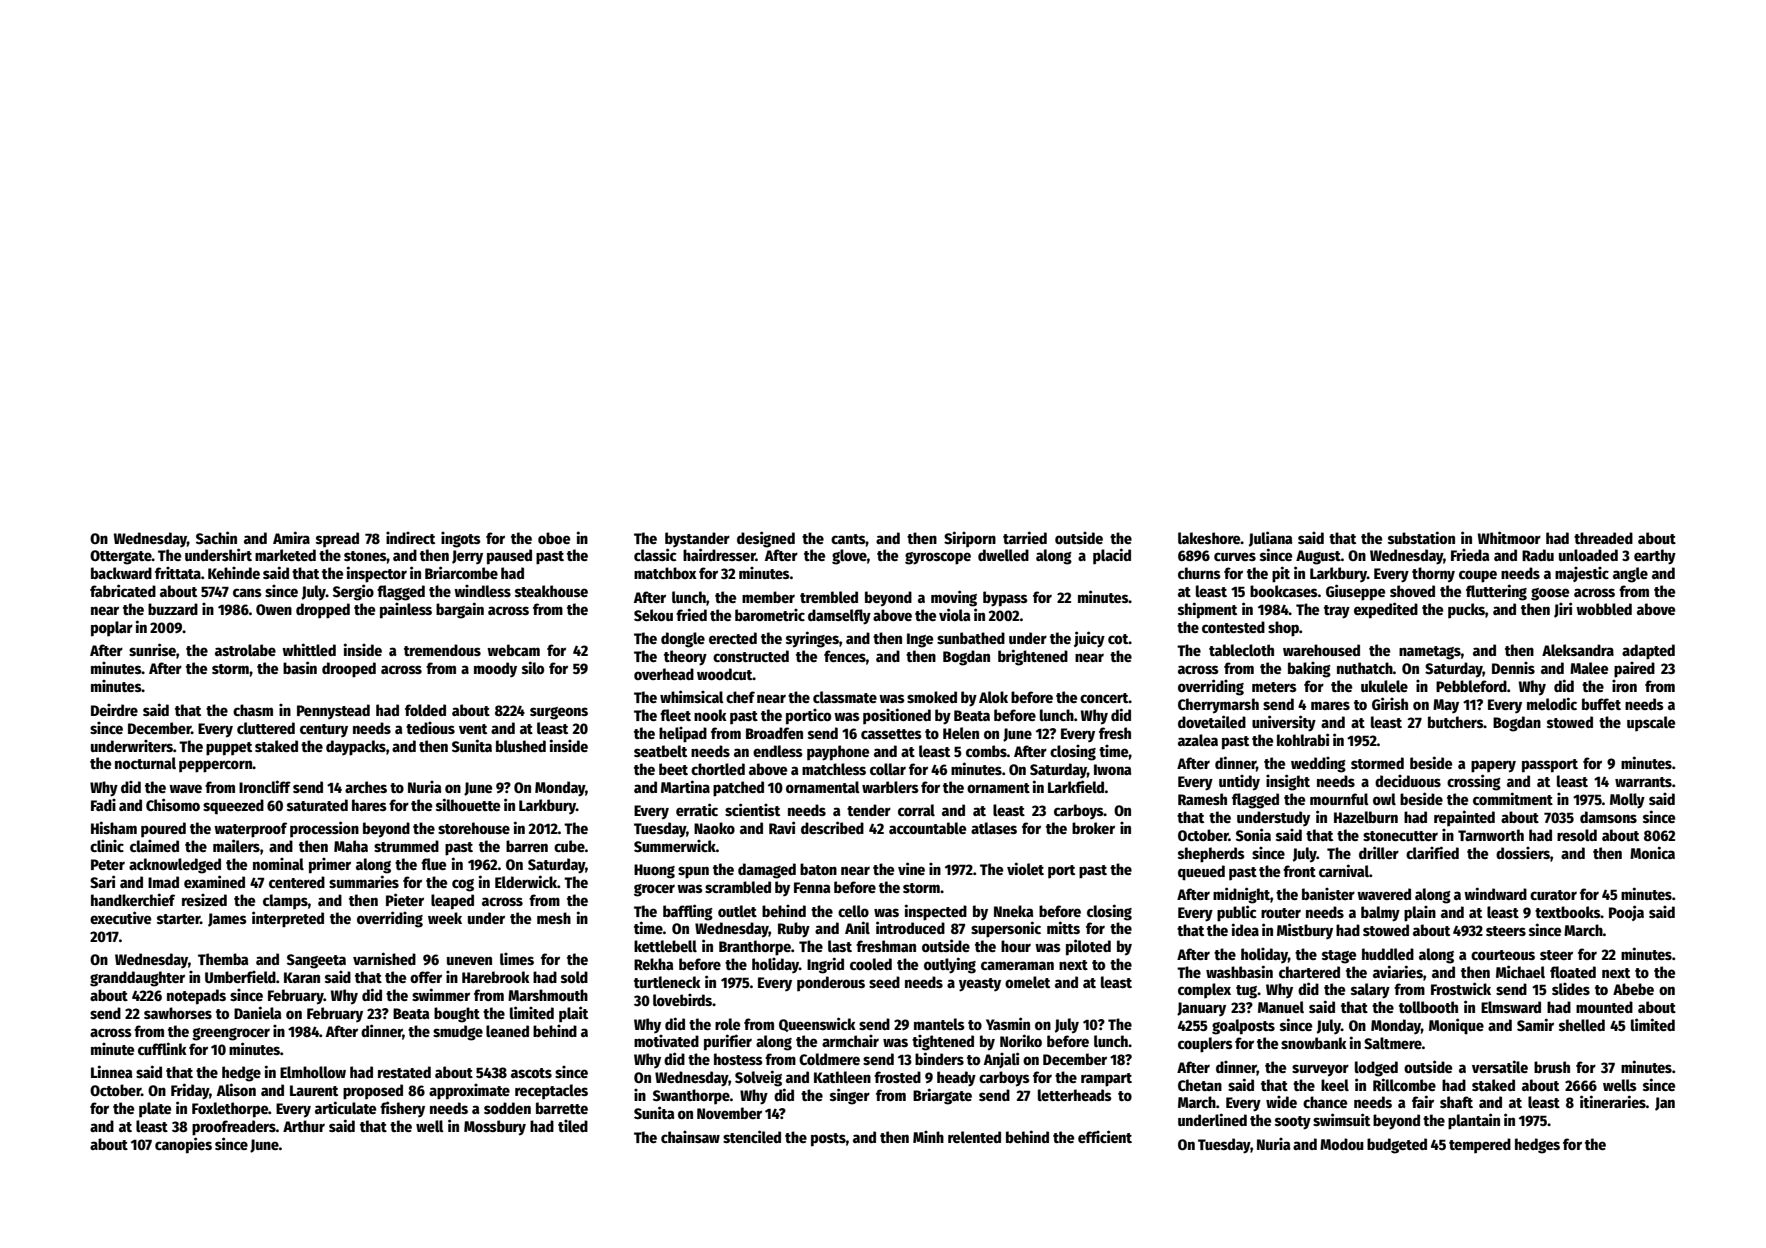 This document has width=1766, height=1248. I want to click on Sonia, so click(1253, 834).
